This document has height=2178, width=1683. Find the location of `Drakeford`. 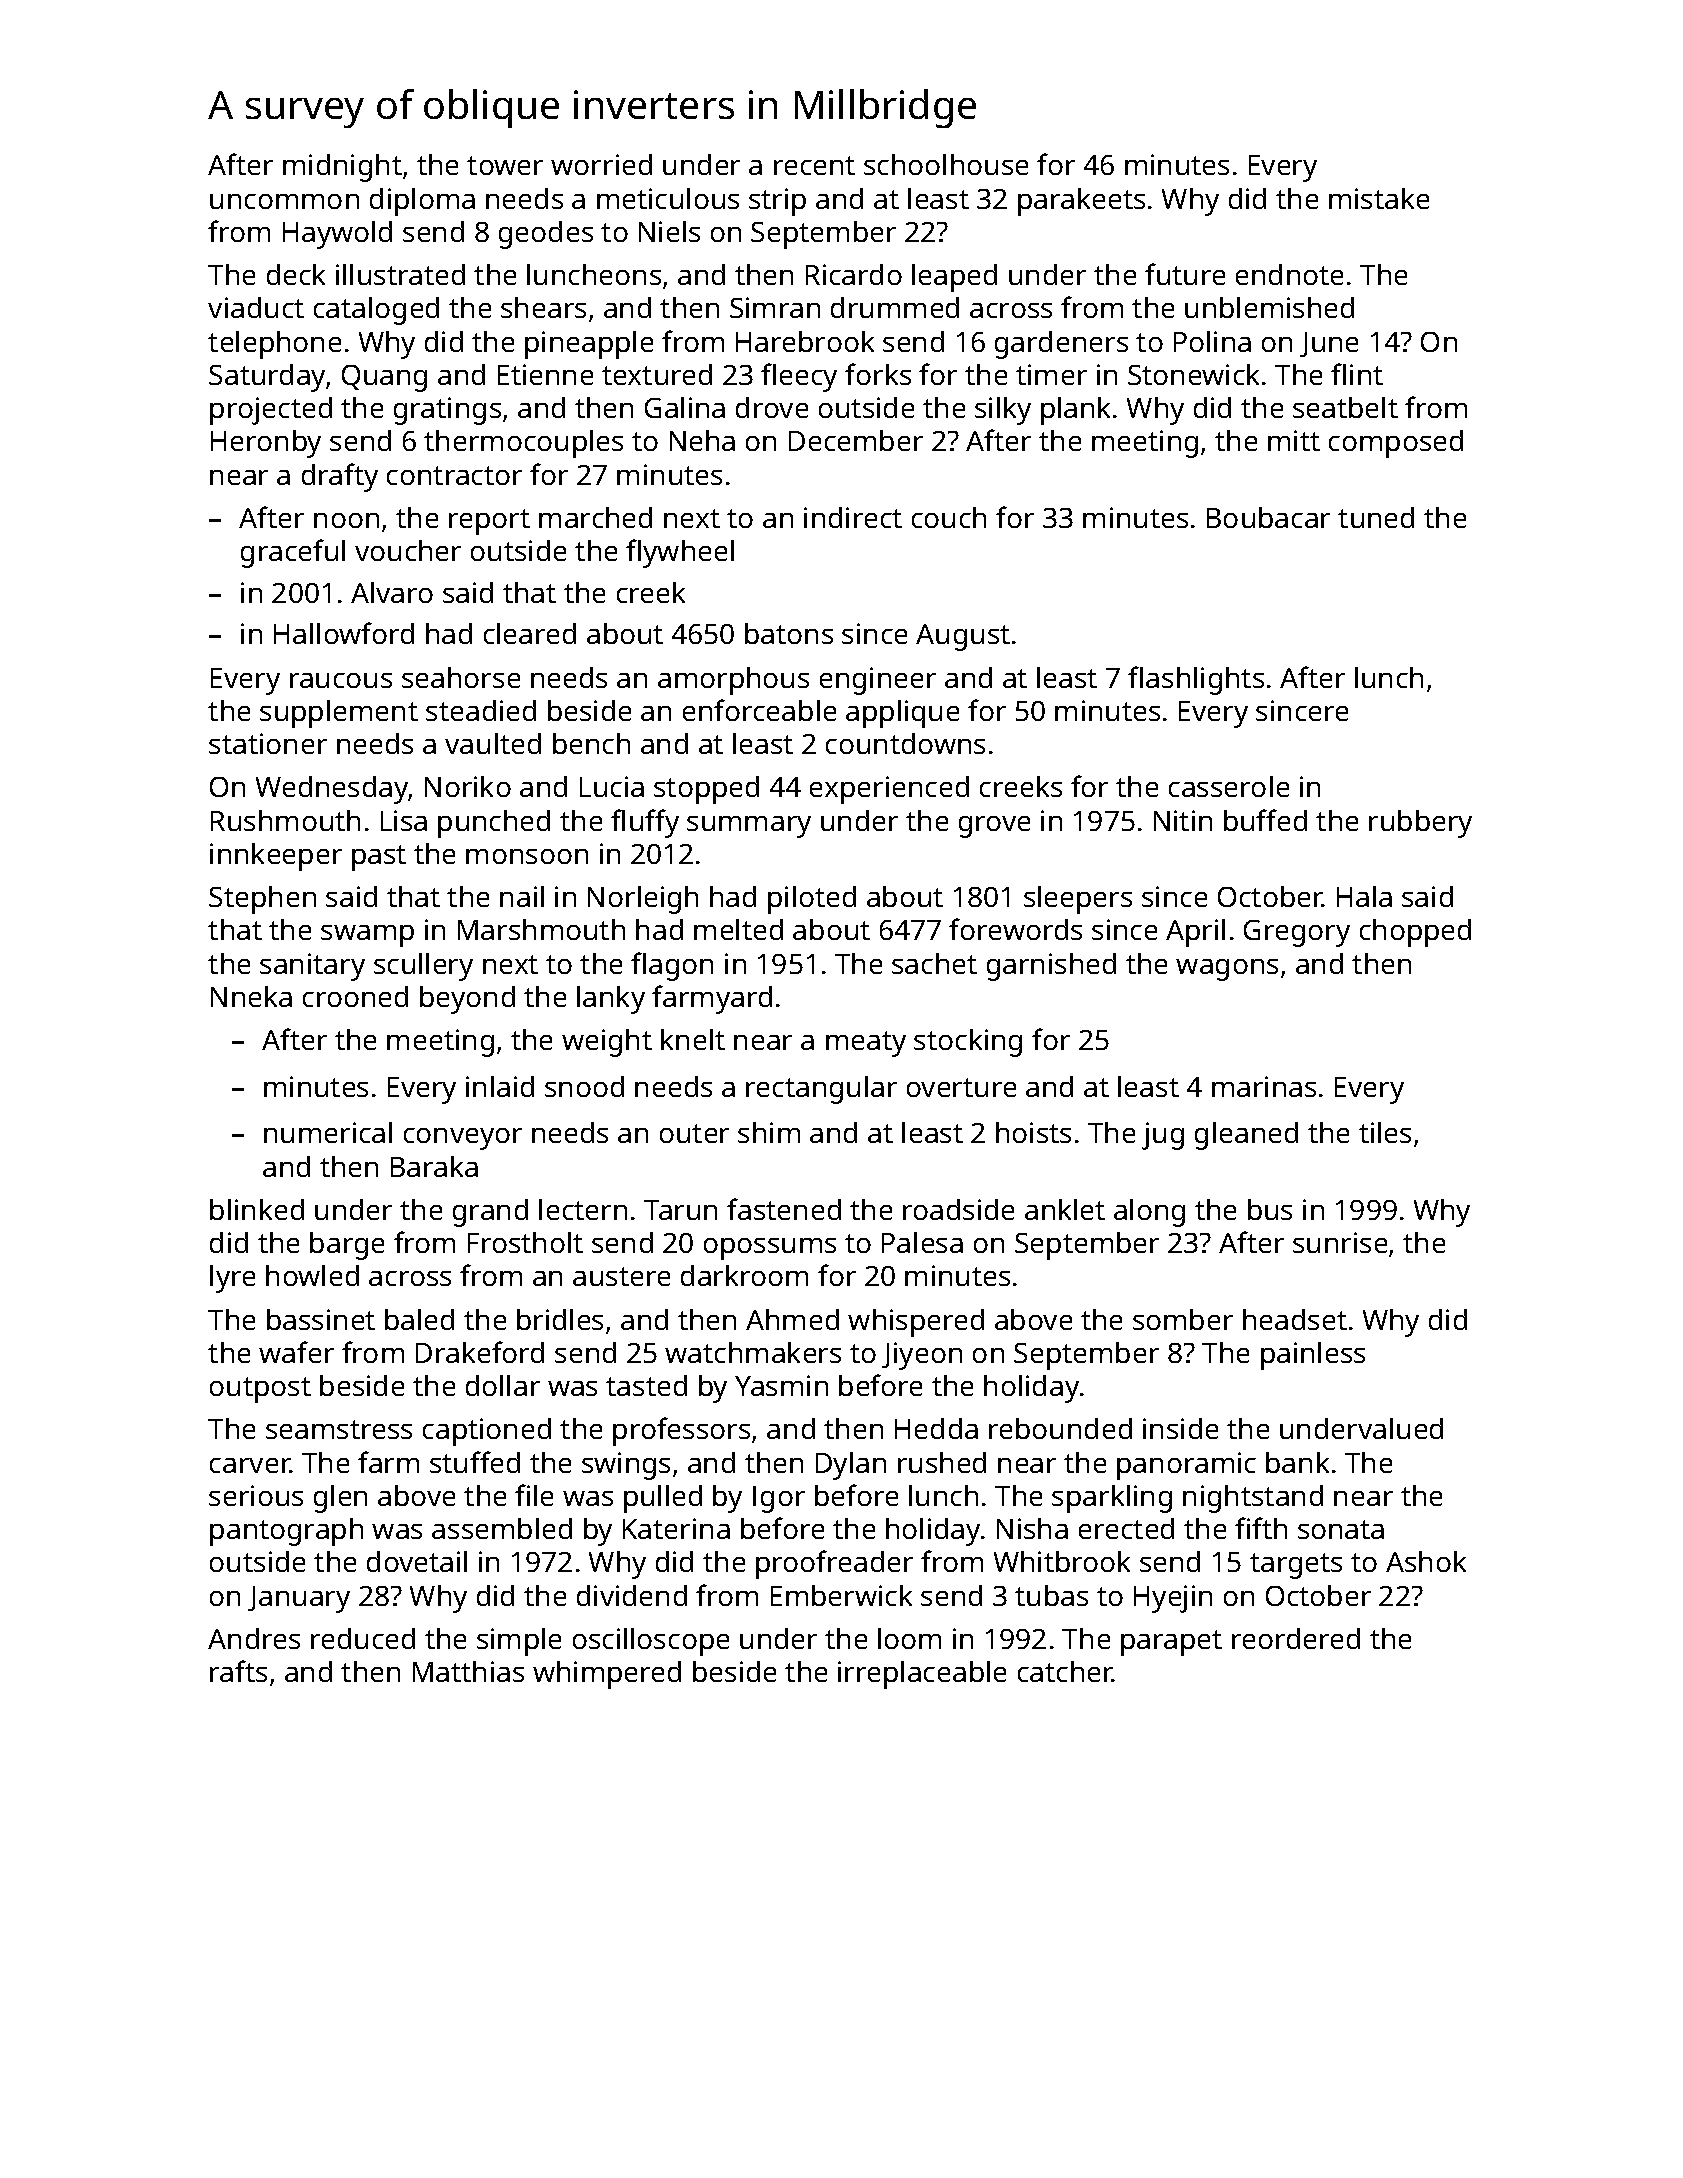

Drakeford is located at coordinates (480, 1352).
